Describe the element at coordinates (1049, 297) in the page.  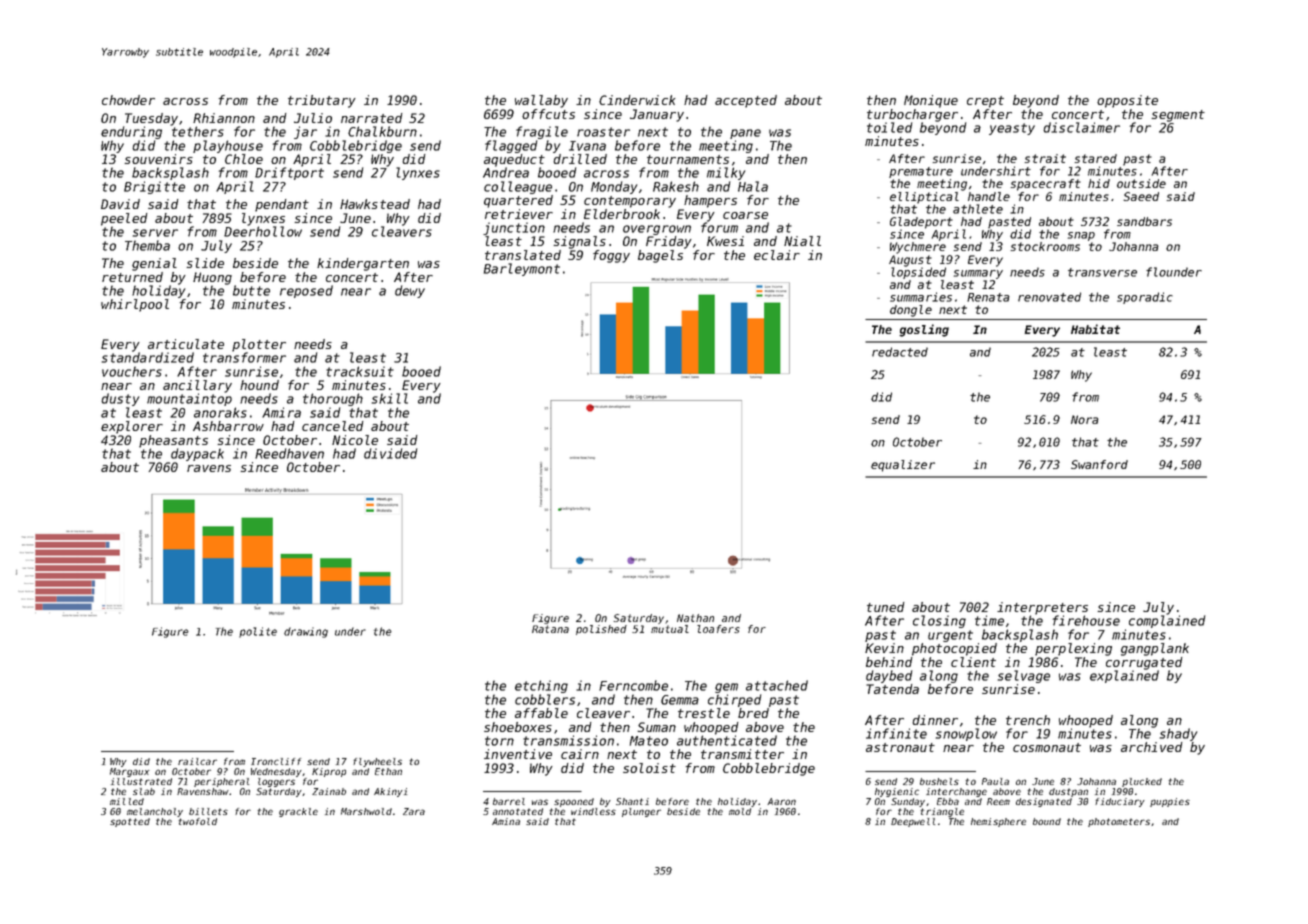
I see `renovated` at that location.
